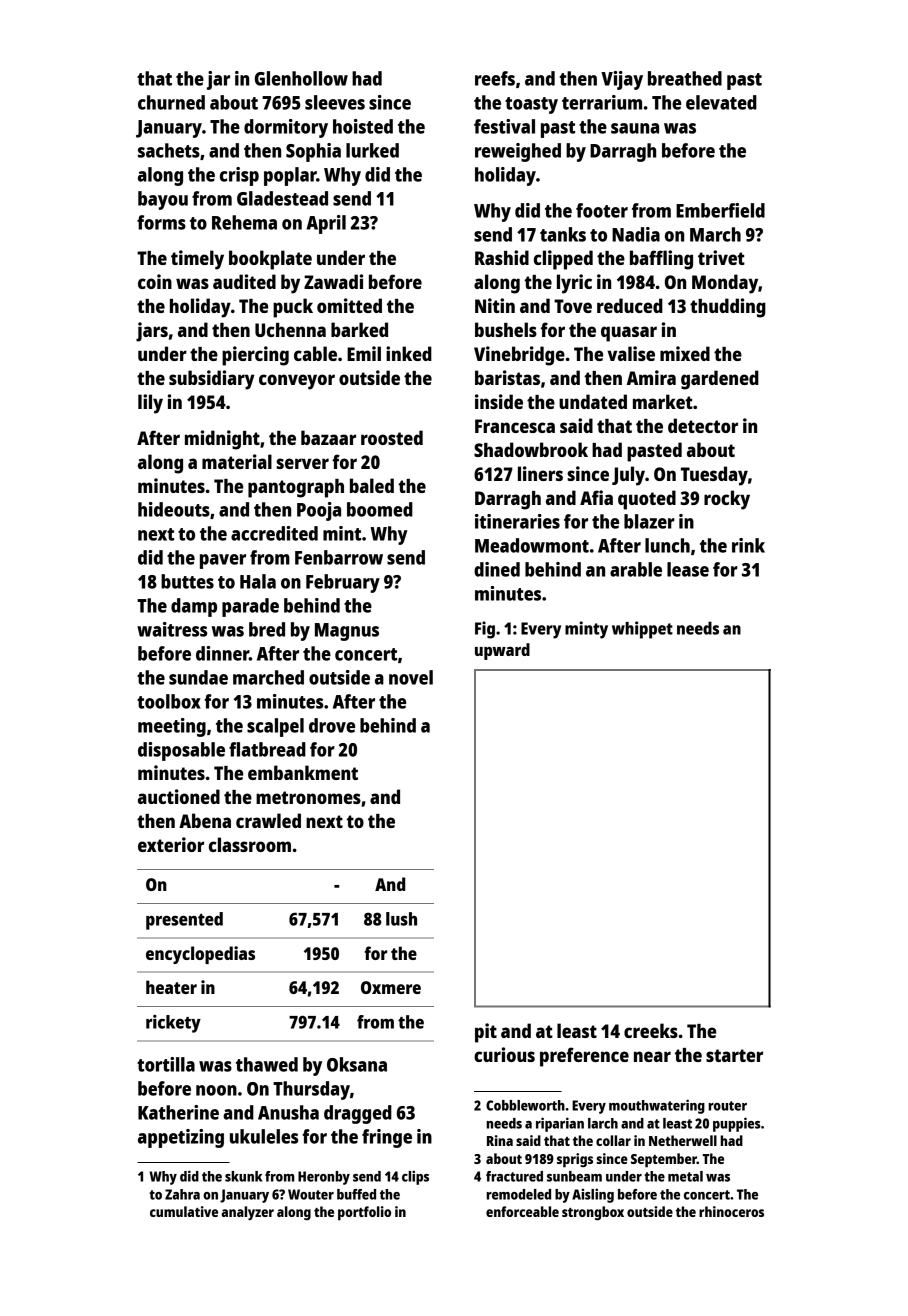  What do you see at coordinates (184, 1211) in the screenshot?
I see `cumulative` at bounding box center [184, 1211].
